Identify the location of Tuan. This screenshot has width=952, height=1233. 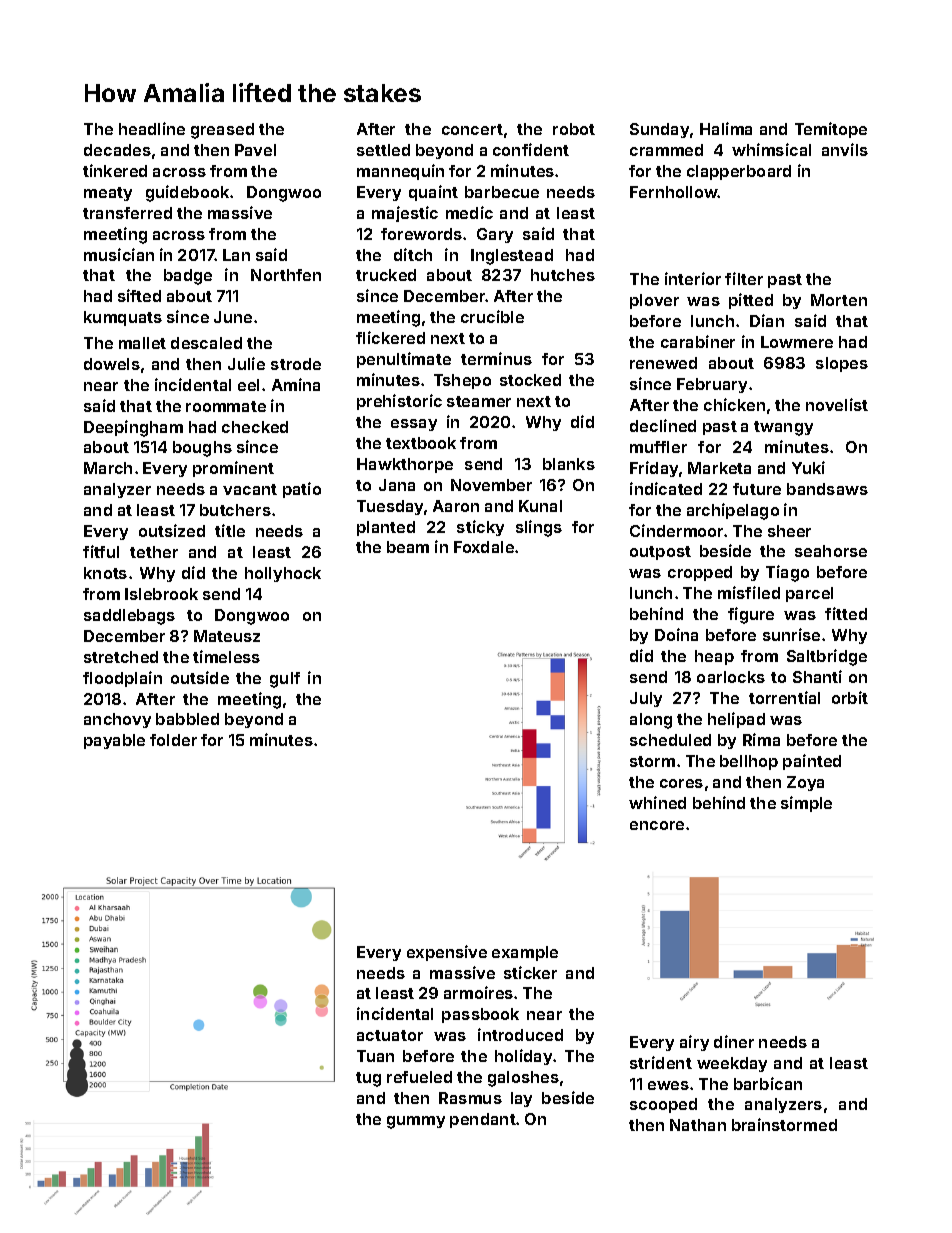
(375, 1056).
